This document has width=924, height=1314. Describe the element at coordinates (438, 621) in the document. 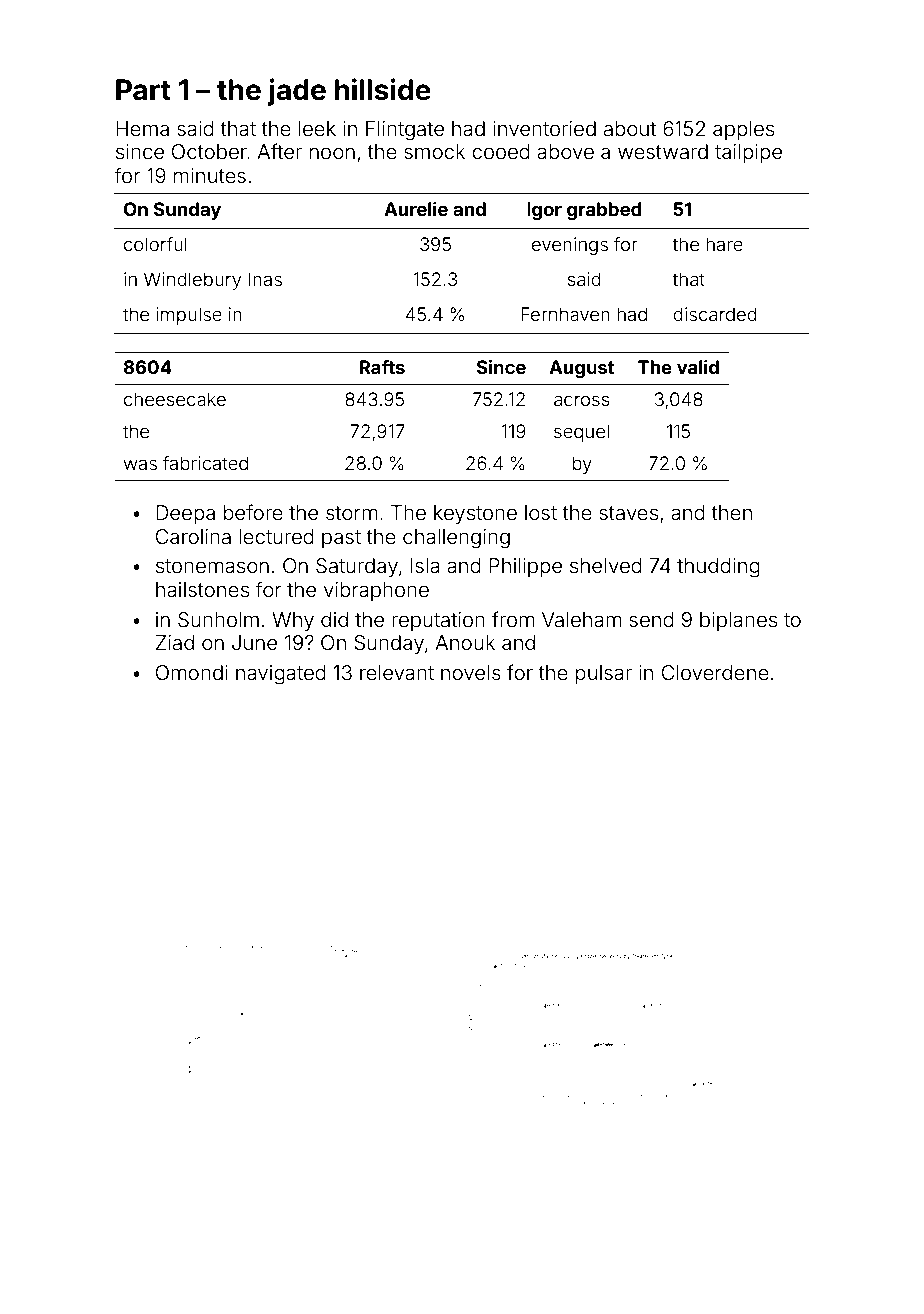

I see `reputation` at that location.
